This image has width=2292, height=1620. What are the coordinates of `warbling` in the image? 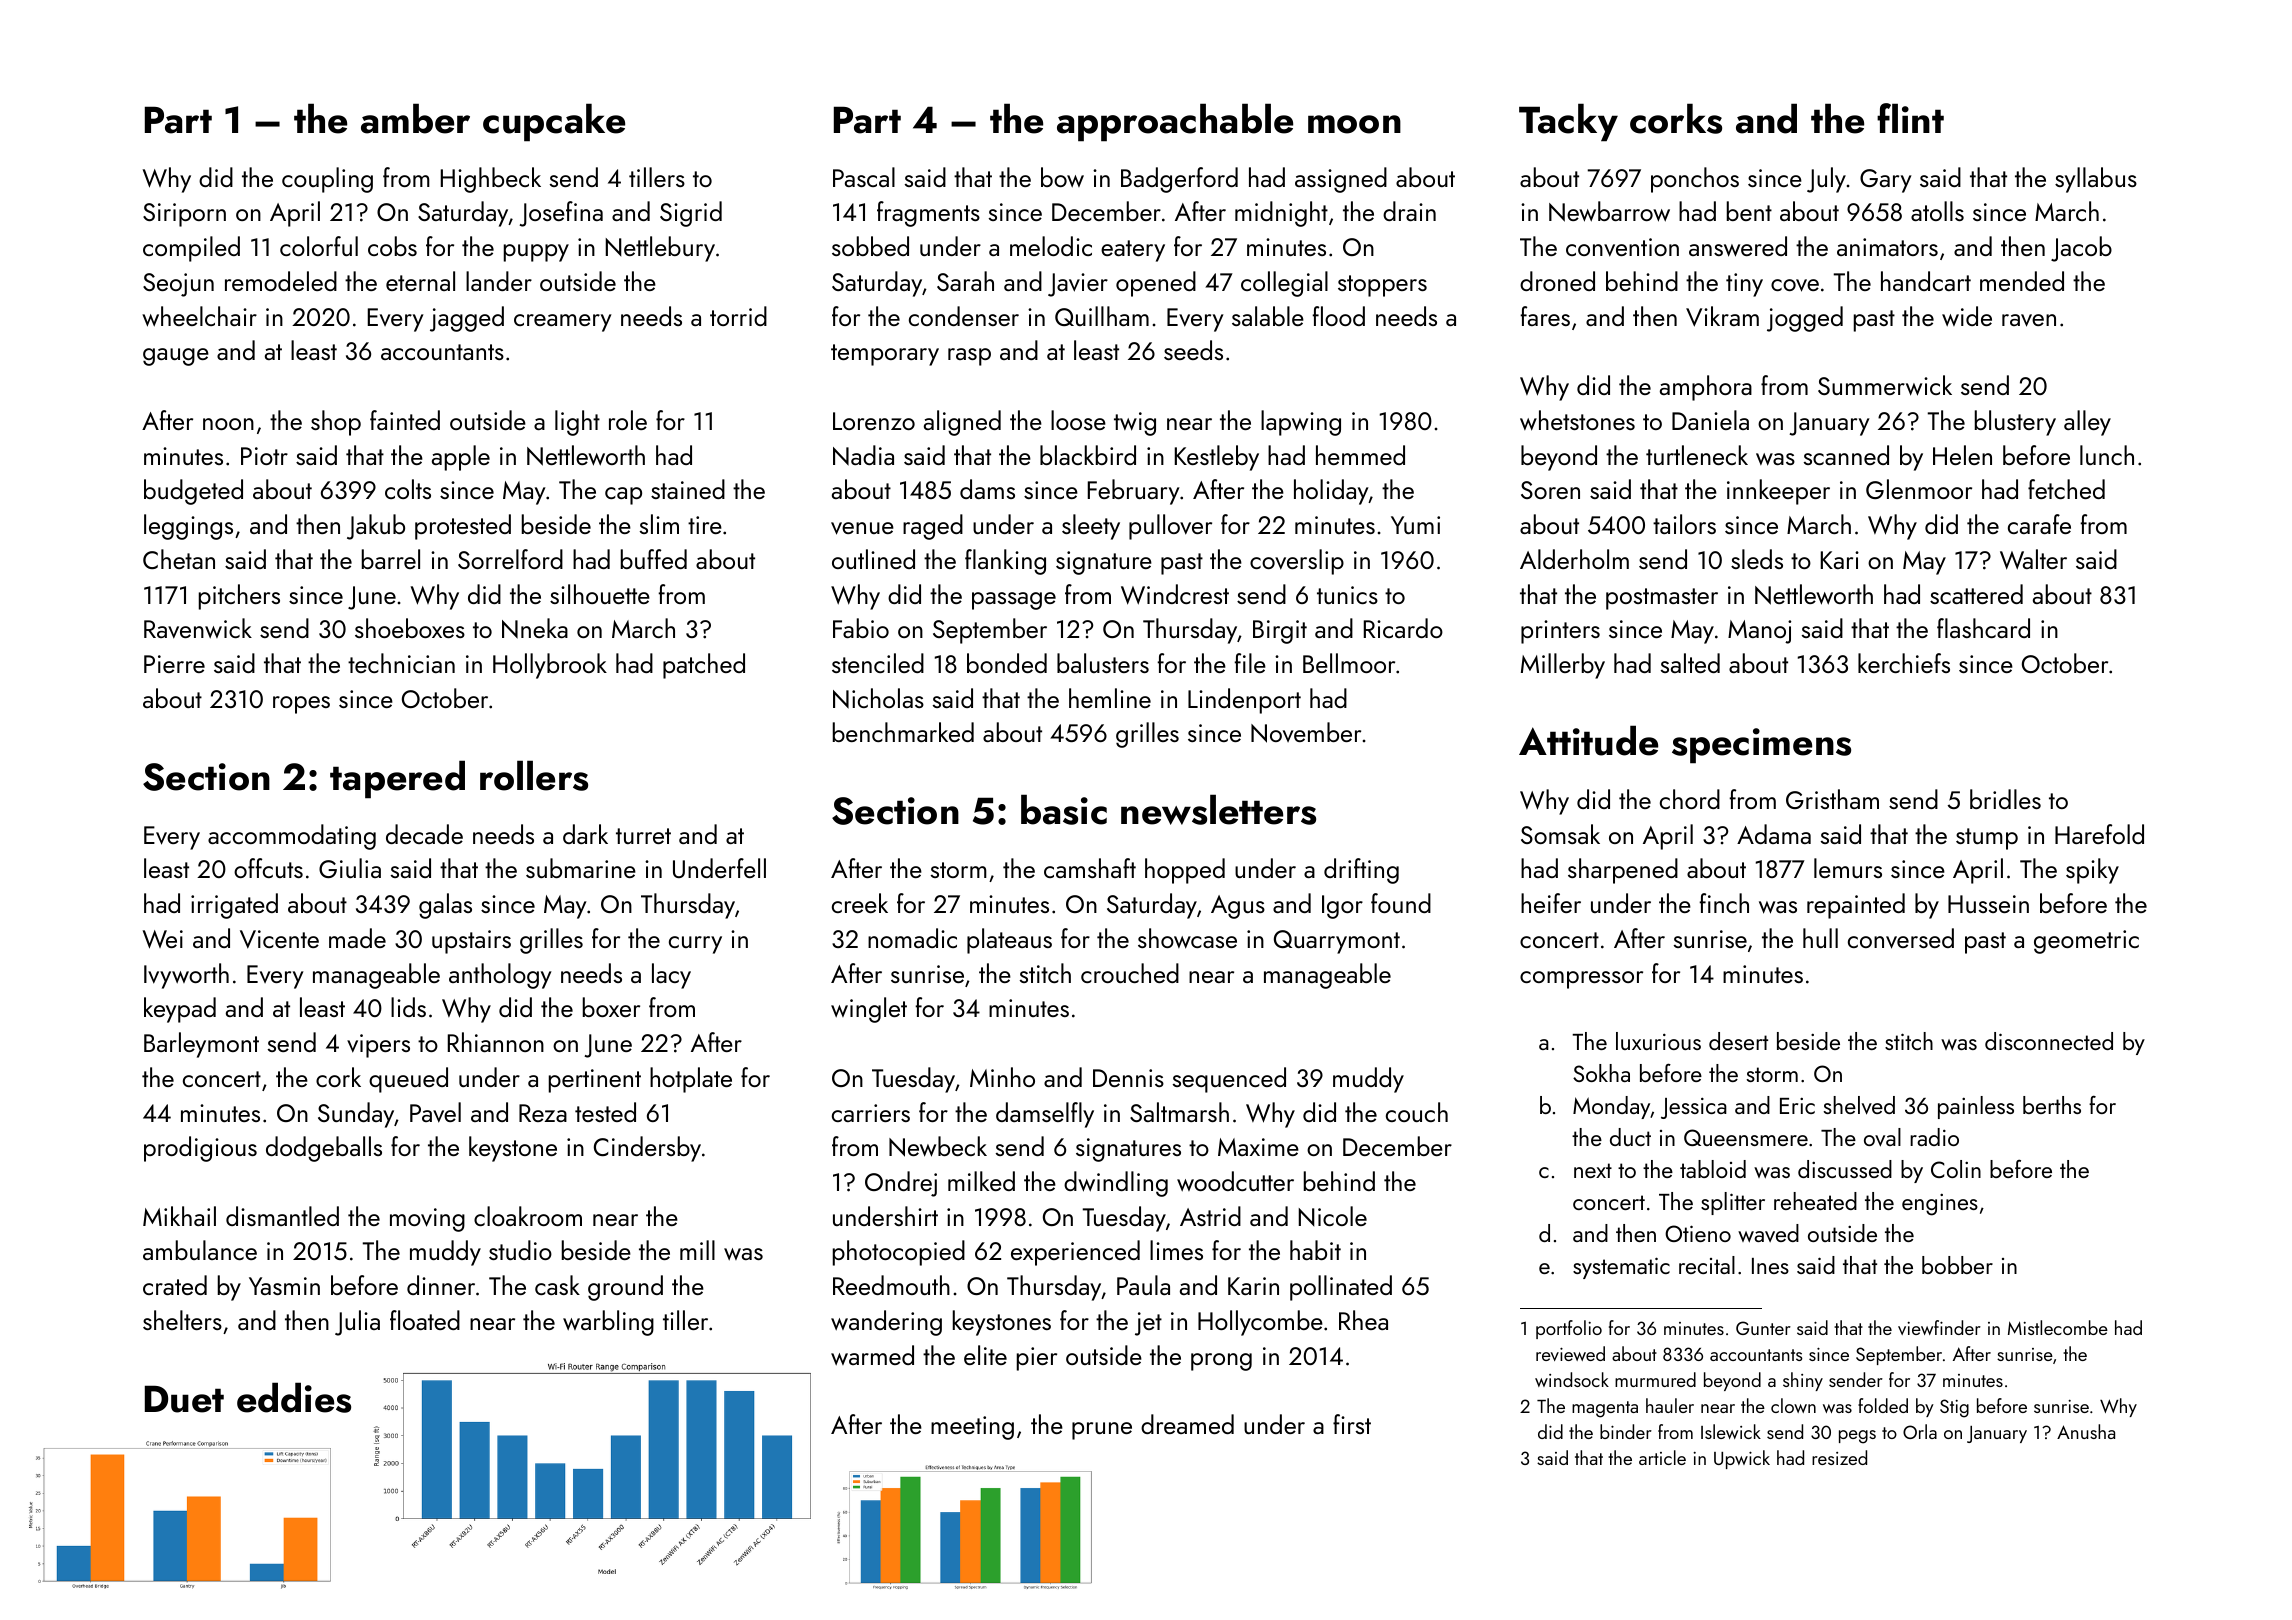 It's located at (608, 1323).
